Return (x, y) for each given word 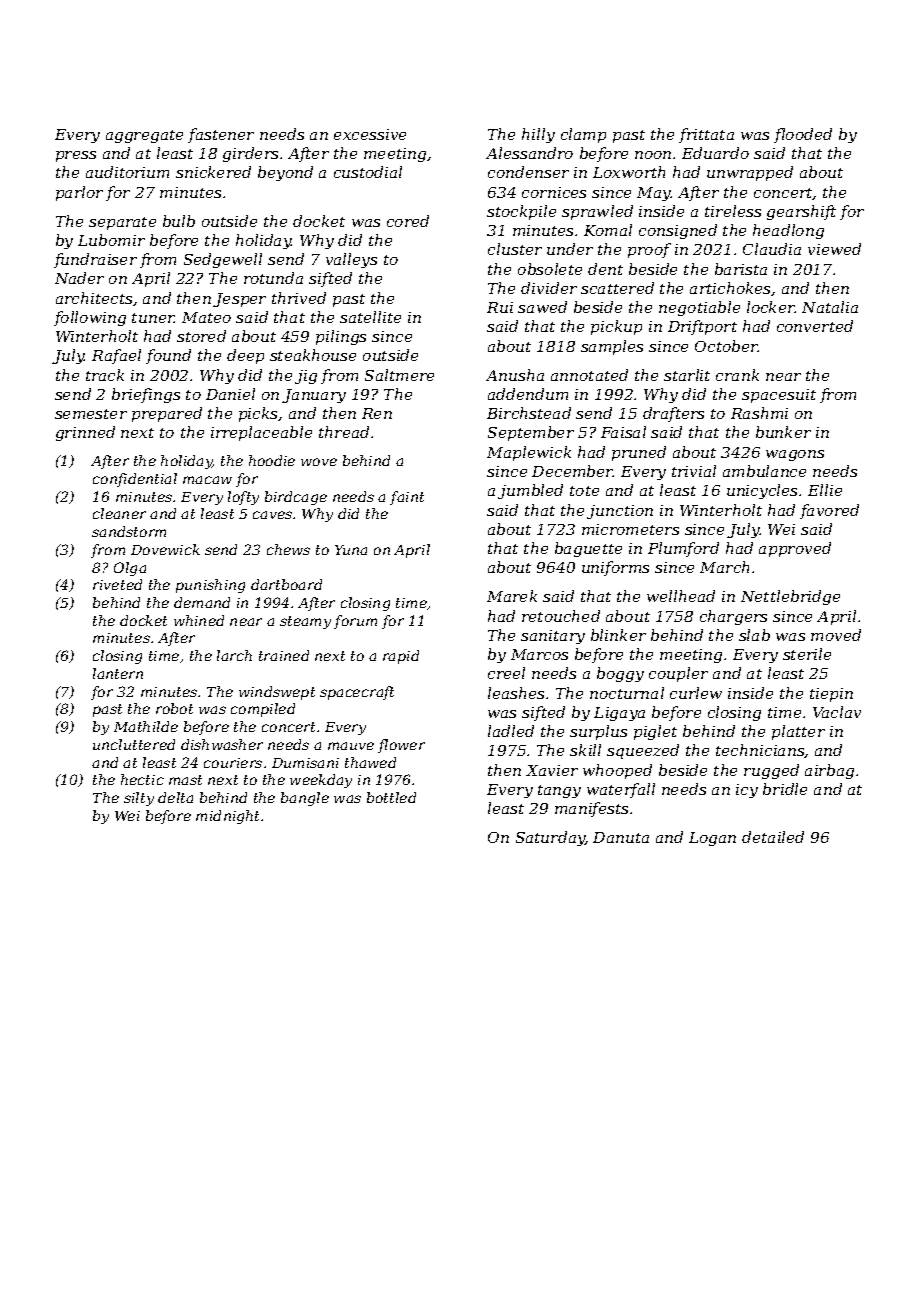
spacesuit (779, 396)
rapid (401, 657)
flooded (803, 135)
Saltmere (399, 375)
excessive (370, 134)
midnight (227, 817)
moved (836, 635)
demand (202, 602)
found (168, 356)
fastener (221, 135)
